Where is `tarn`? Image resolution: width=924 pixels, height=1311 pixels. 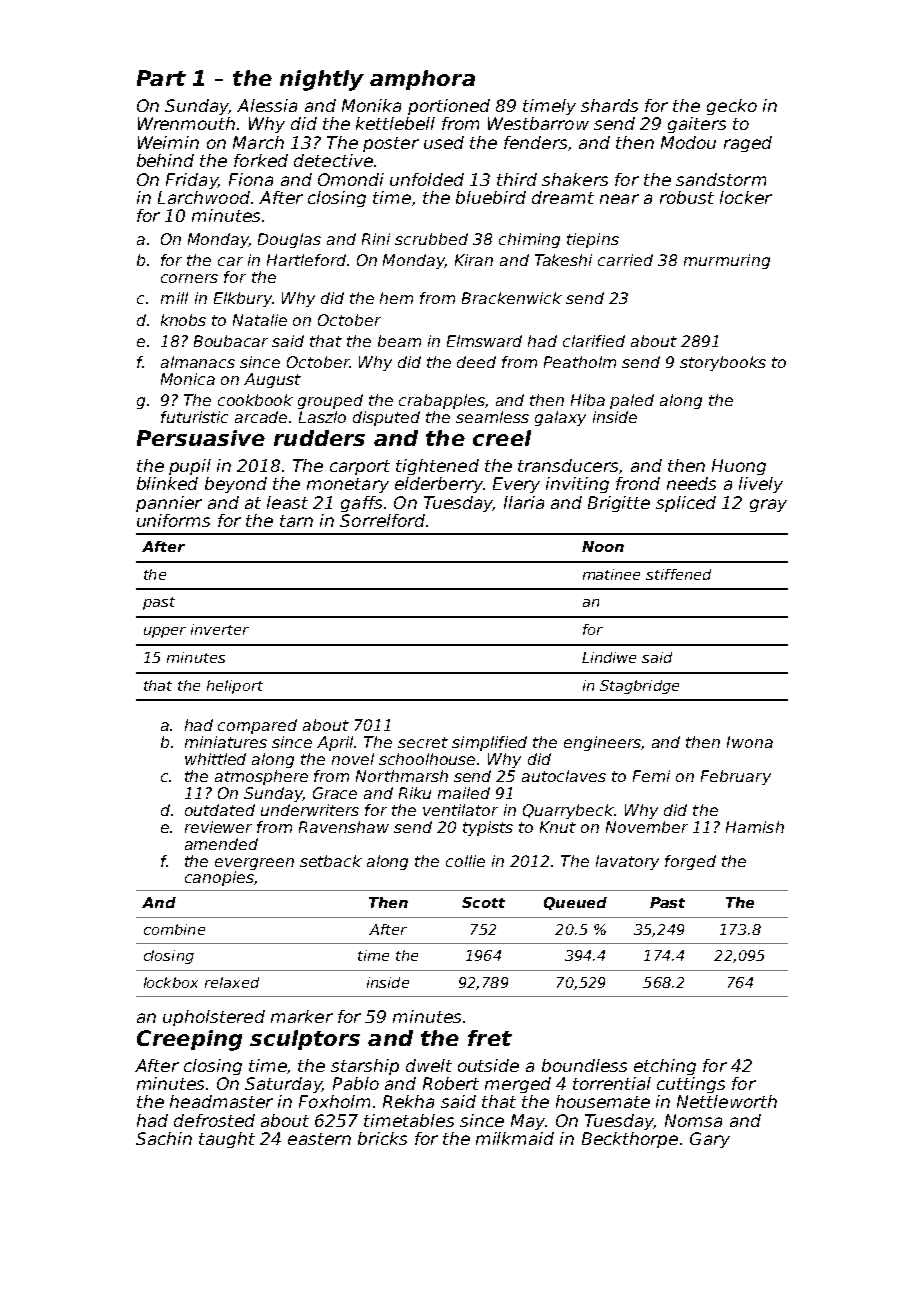
tarn is located at coordinates (296, 521).
